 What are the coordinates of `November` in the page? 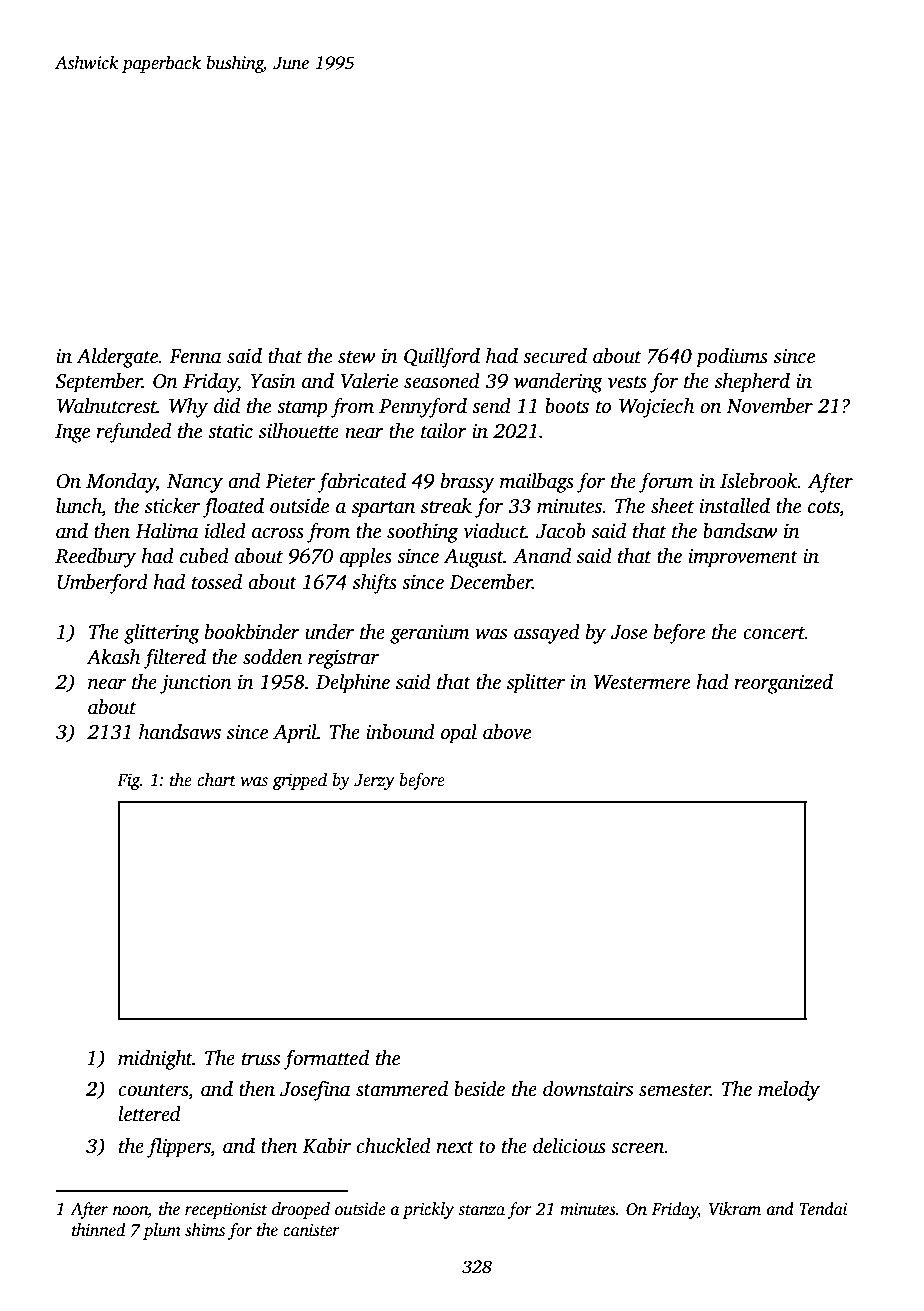 It's located at (769, 406).
